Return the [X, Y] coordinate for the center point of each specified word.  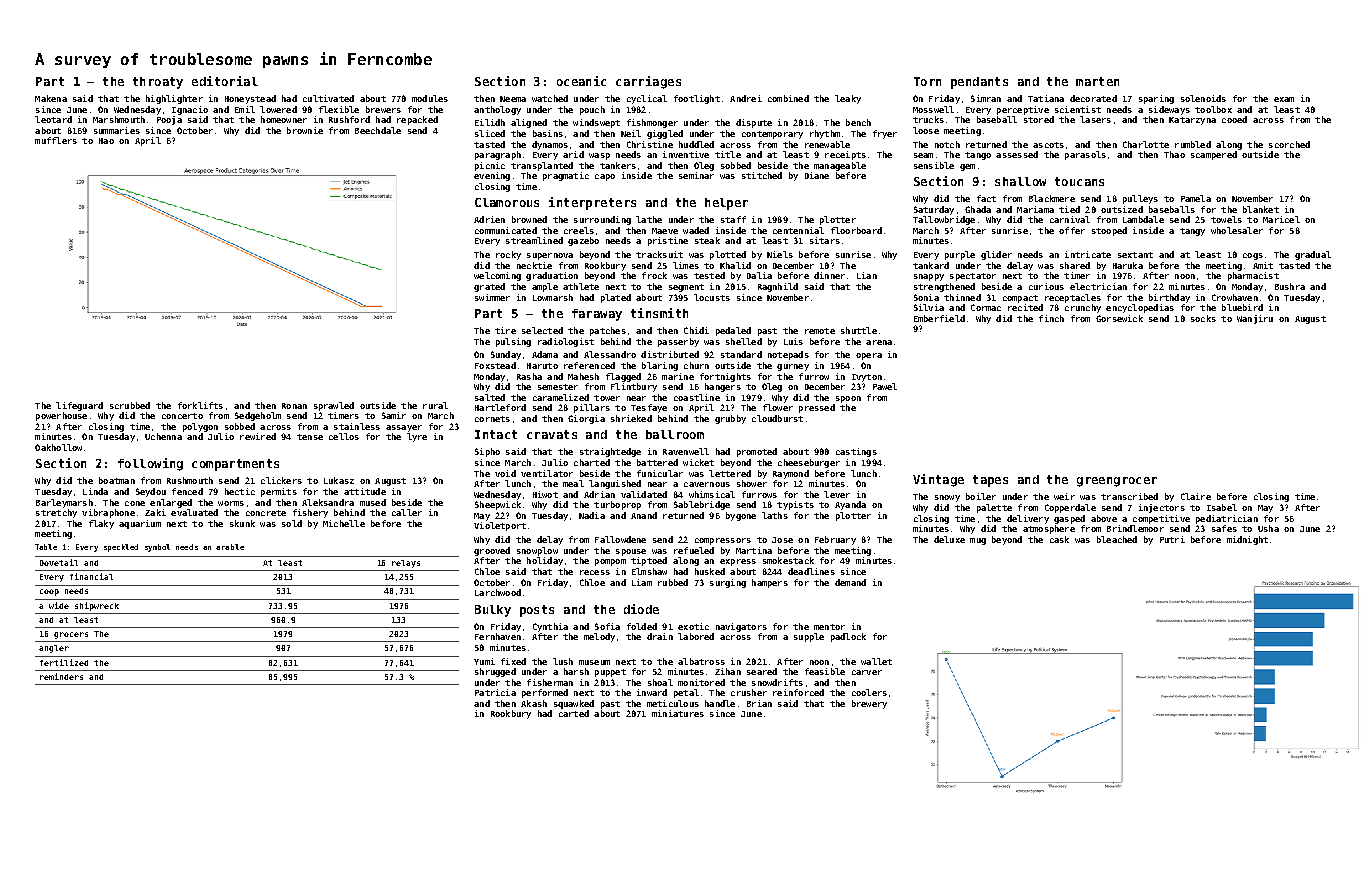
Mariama [1035, 209]
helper [726, 204]
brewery [869, 704]
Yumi [484, 661]
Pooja [169, 120]
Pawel [885, 386]
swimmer [492, 297]
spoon [848, 399]
